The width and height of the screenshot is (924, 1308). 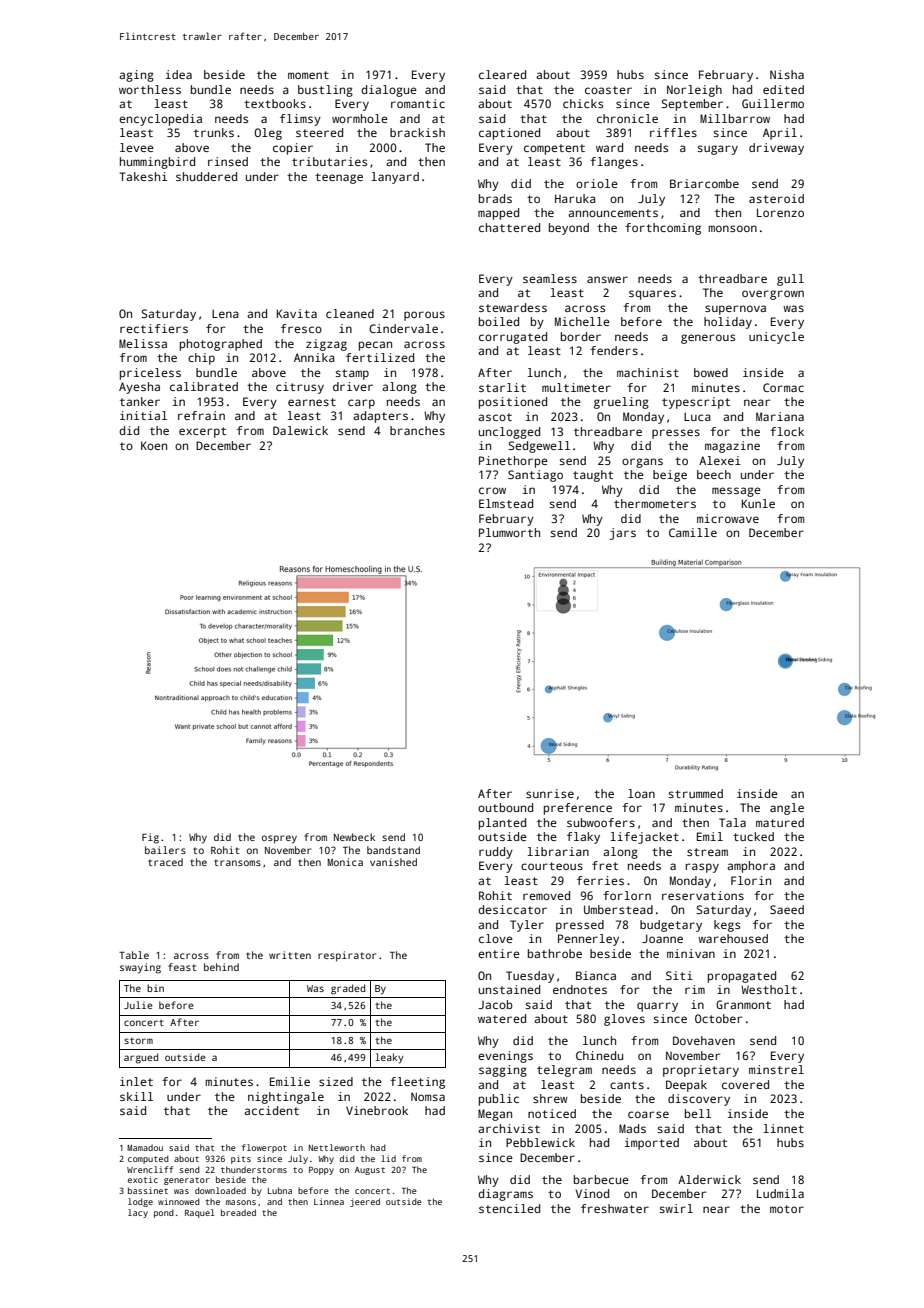 What do you see at coordinates (506, 503) in the screenshot?
I see `Elmstead` at bounding box center [506, 503].
